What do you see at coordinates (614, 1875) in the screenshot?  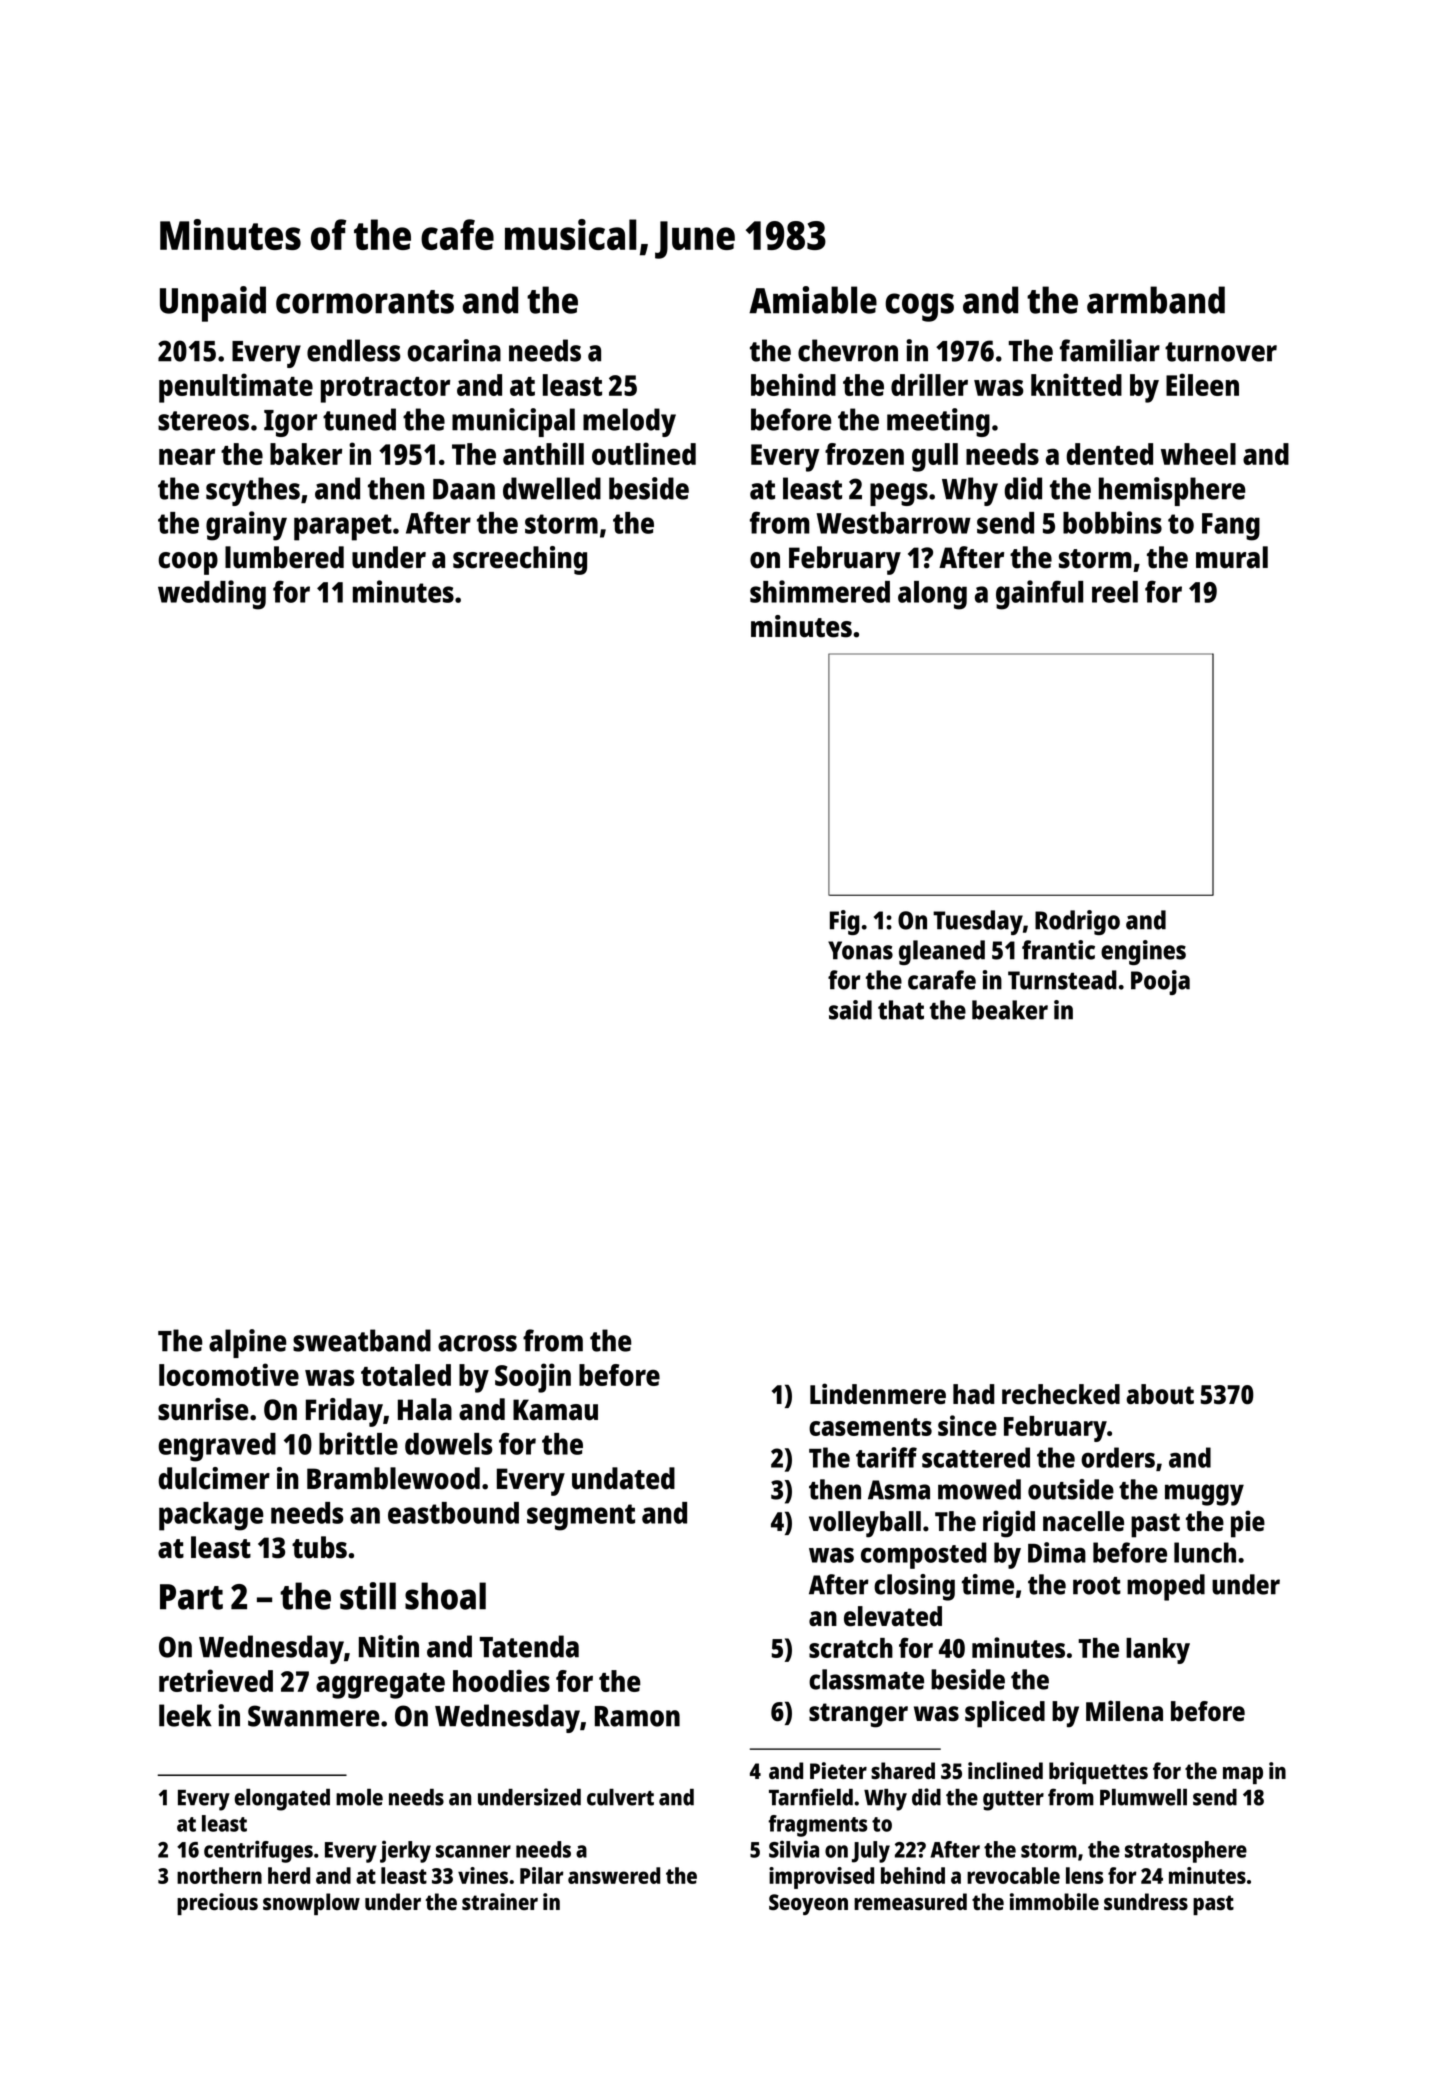 I see `answered` at bounding box center [614, 1875].
